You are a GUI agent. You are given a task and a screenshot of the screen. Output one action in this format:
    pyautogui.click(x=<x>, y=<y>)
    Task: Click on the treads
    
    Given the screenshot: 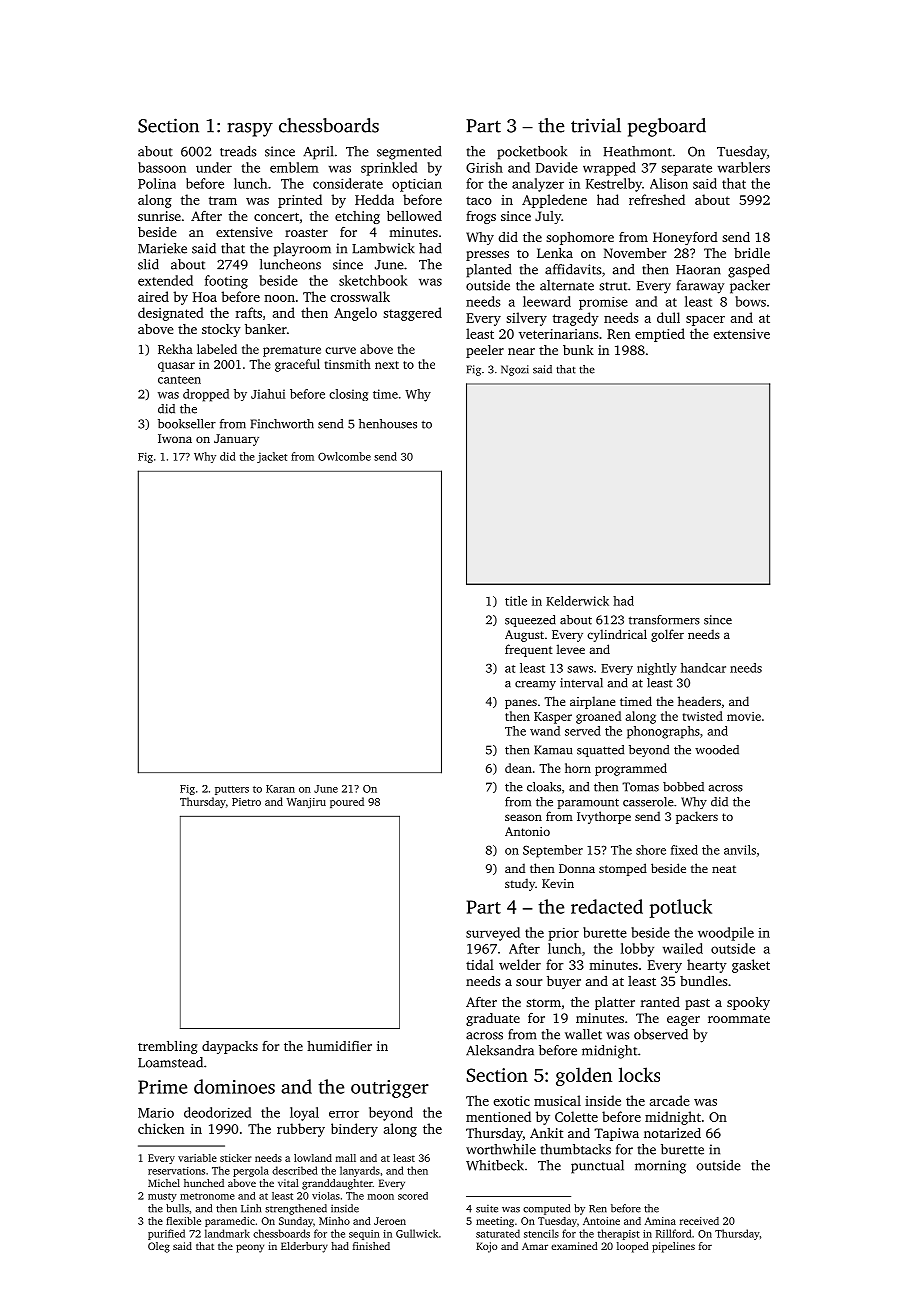 What is the action you would take?
    pyautogui.click(x=238, y=151)
